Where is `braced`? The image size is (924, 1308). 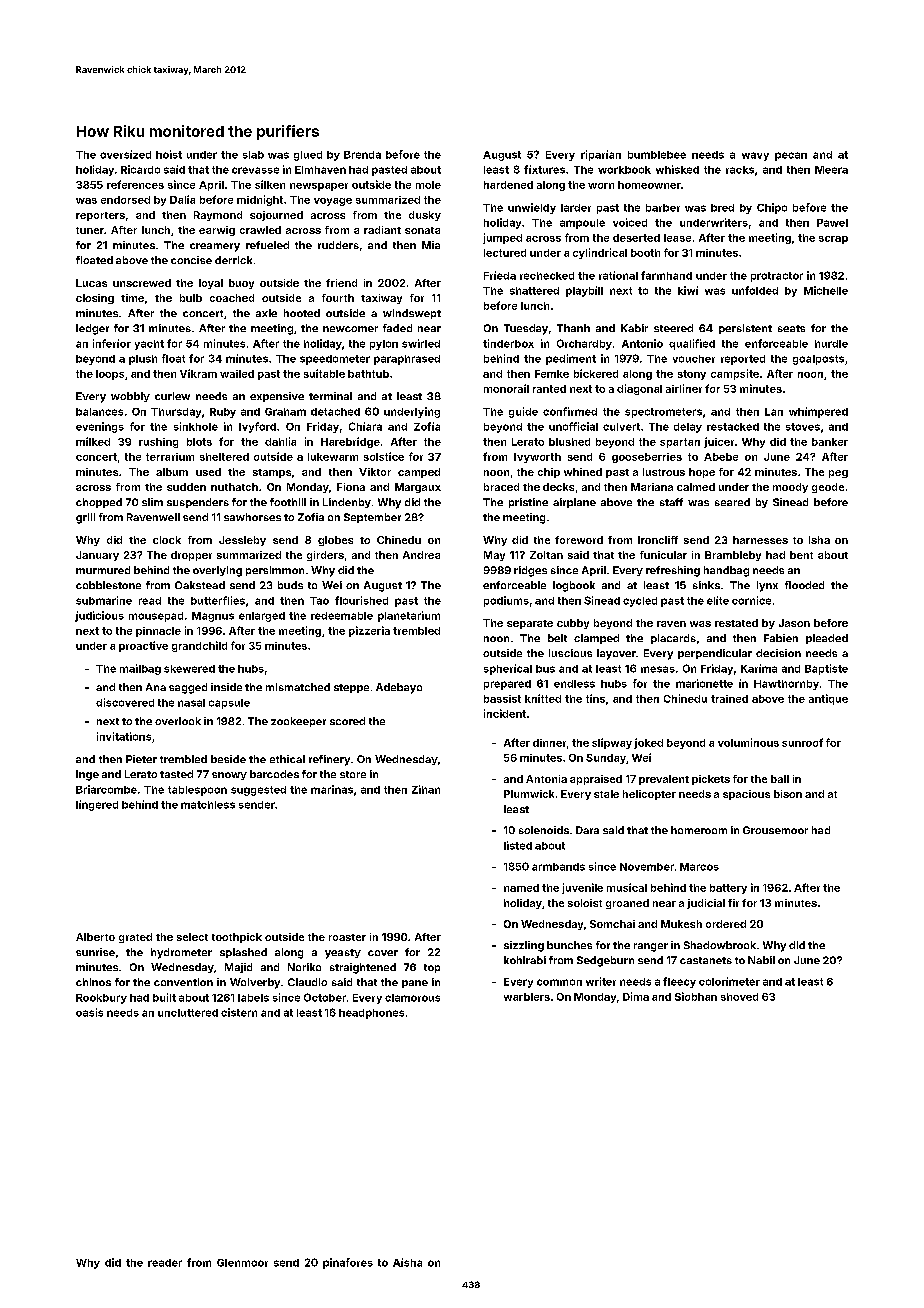
braced is located at coordinates (501, 487).
